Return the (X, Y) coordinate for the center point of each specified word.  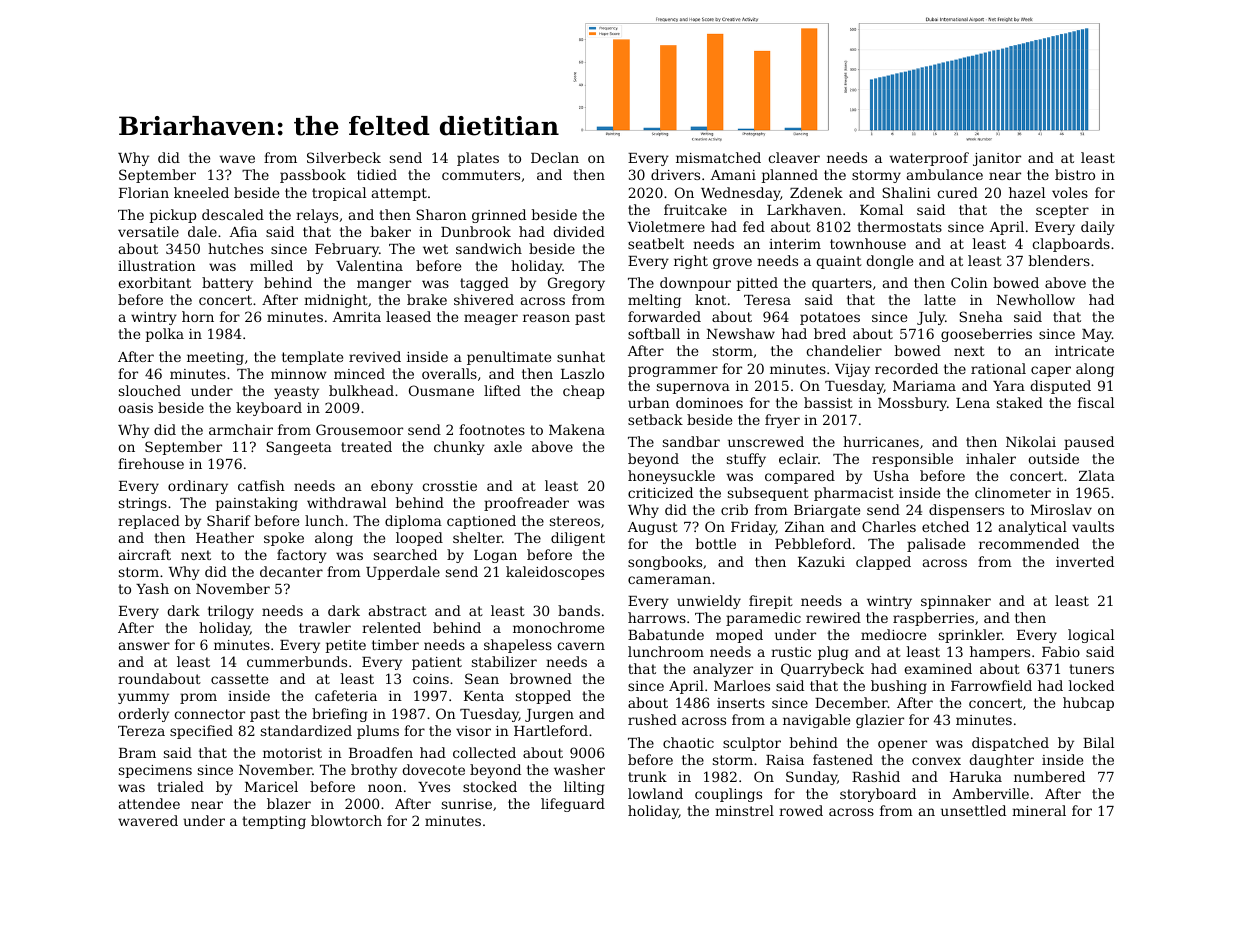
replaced (149, 522)
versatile (148, 231)
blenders (1059, 260)
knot (710, 299)
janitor (997, 159)
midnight (336, 301)
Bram (137, 753)
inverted (1085, 561)
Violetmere (666, 226)
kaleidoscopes (555, 573)
